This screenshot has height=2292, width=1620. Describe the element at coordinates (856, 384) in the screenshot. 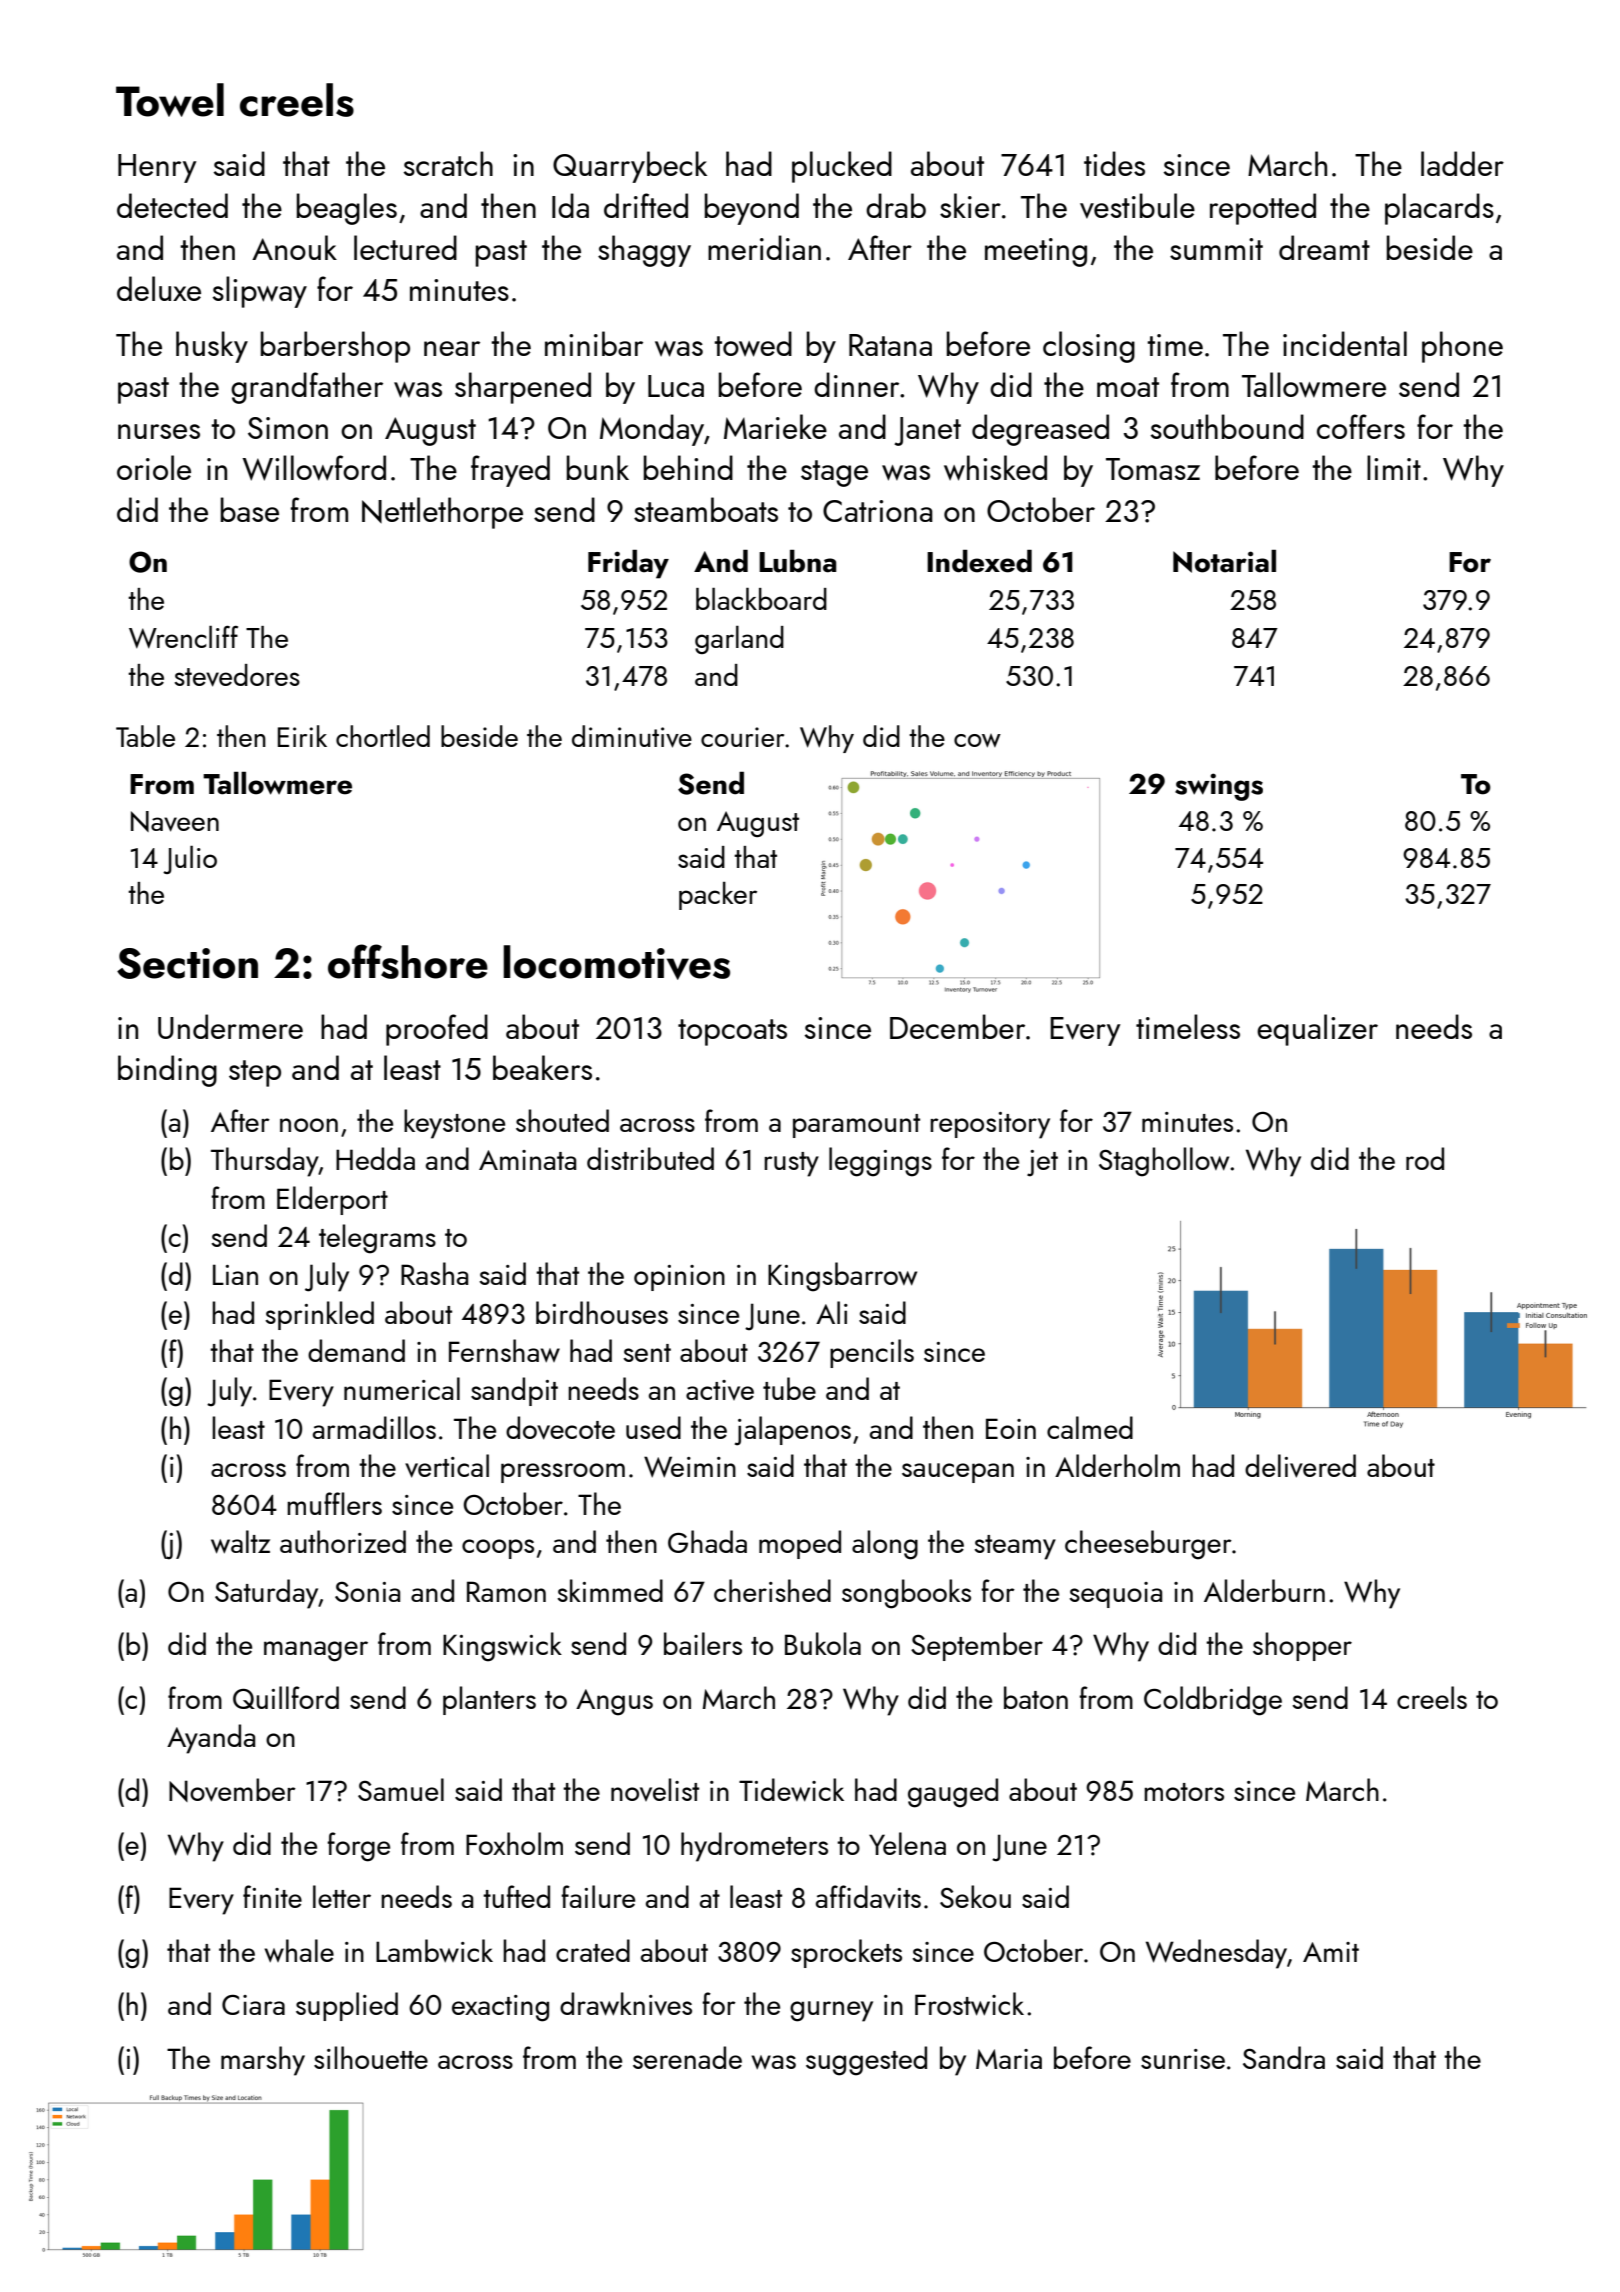

I see `dinner` at that location.
